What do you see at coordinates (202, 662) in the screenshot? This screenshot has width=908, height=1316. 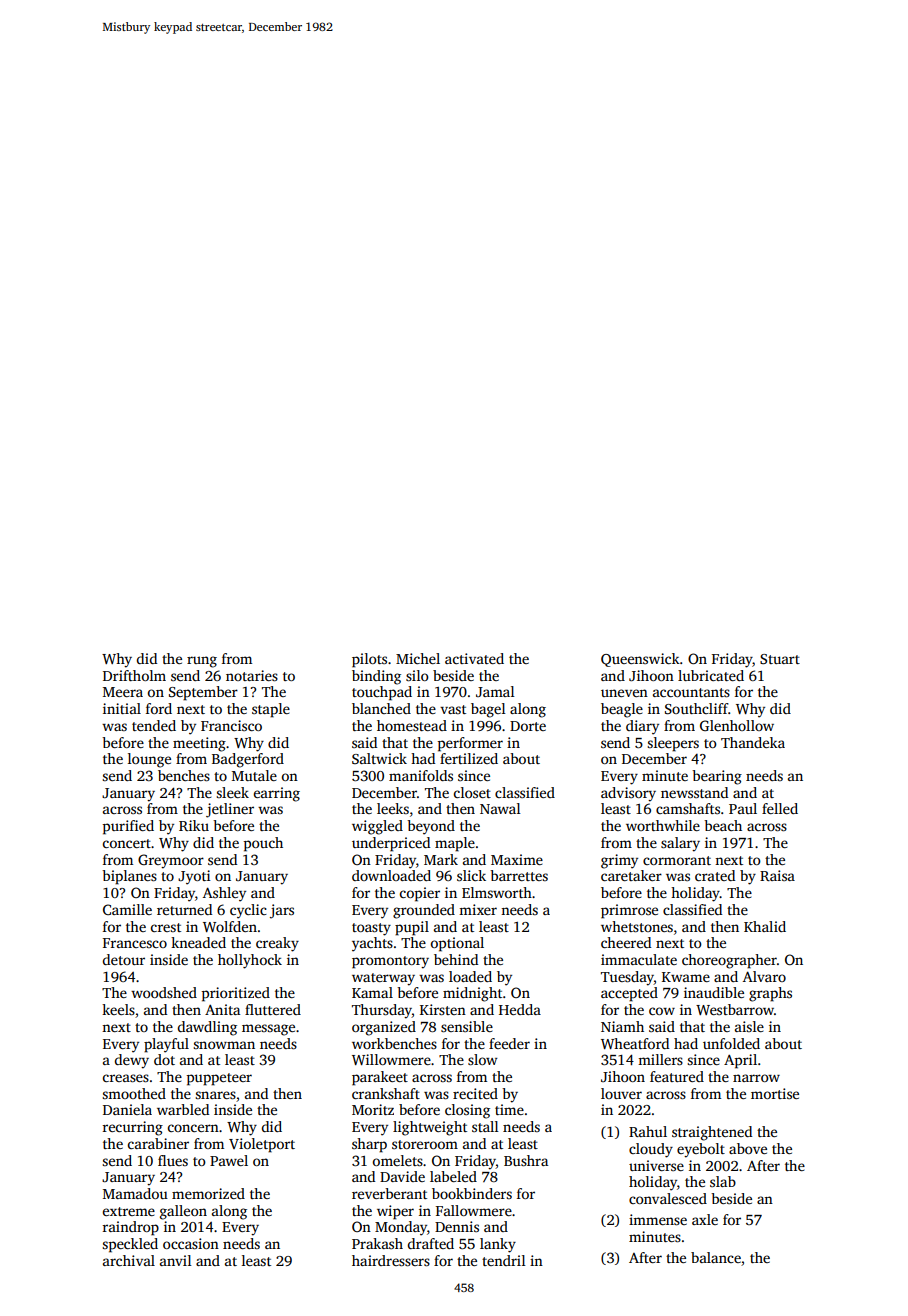 I see `rung` at bounding box center [202, 662].
